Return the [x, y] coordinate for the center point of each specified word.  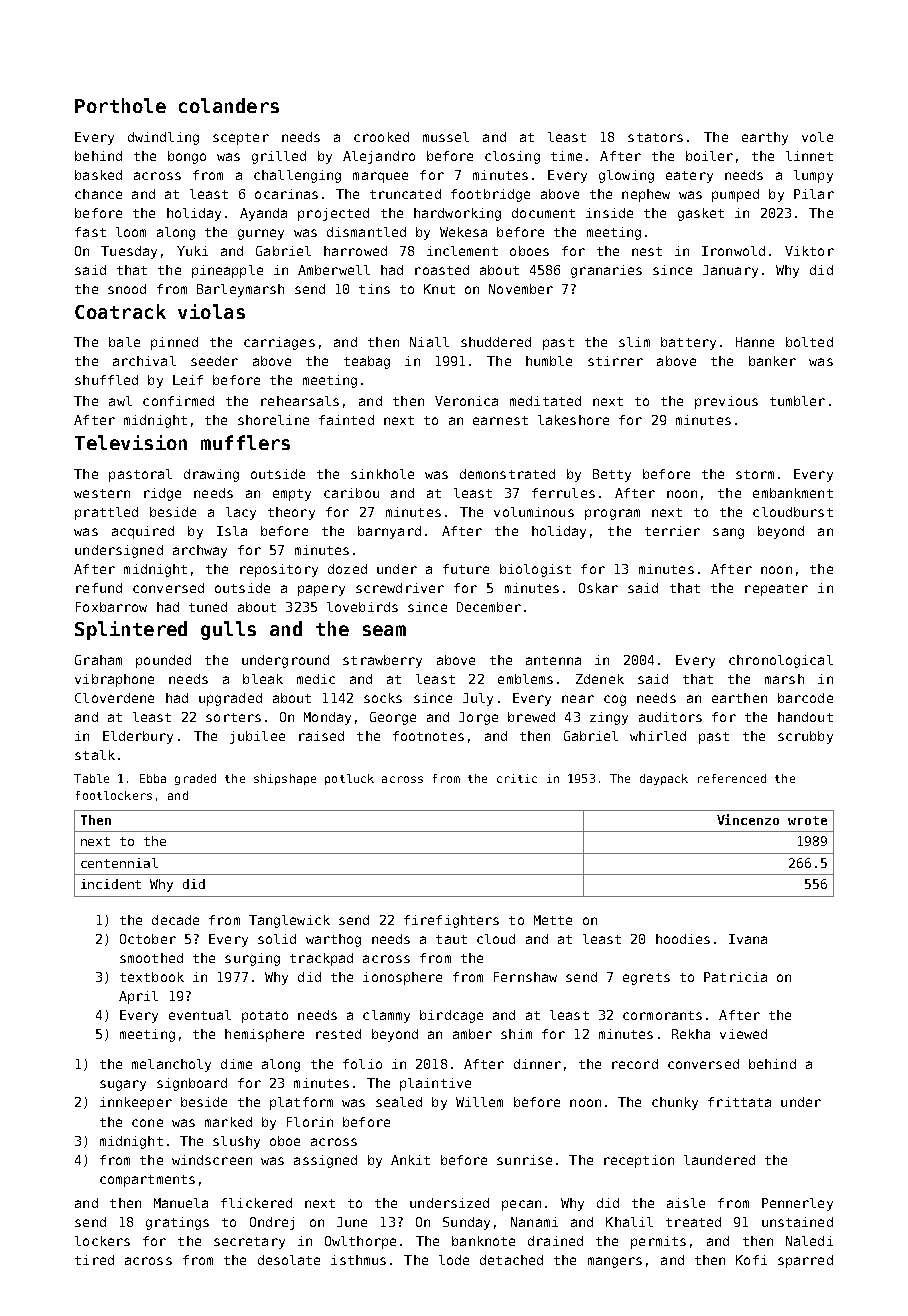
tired [94, 1260]
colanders [229, 105]
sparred [805, 1261]
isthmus [358, 1260]
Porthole [120, 105]
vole [817, 137]
